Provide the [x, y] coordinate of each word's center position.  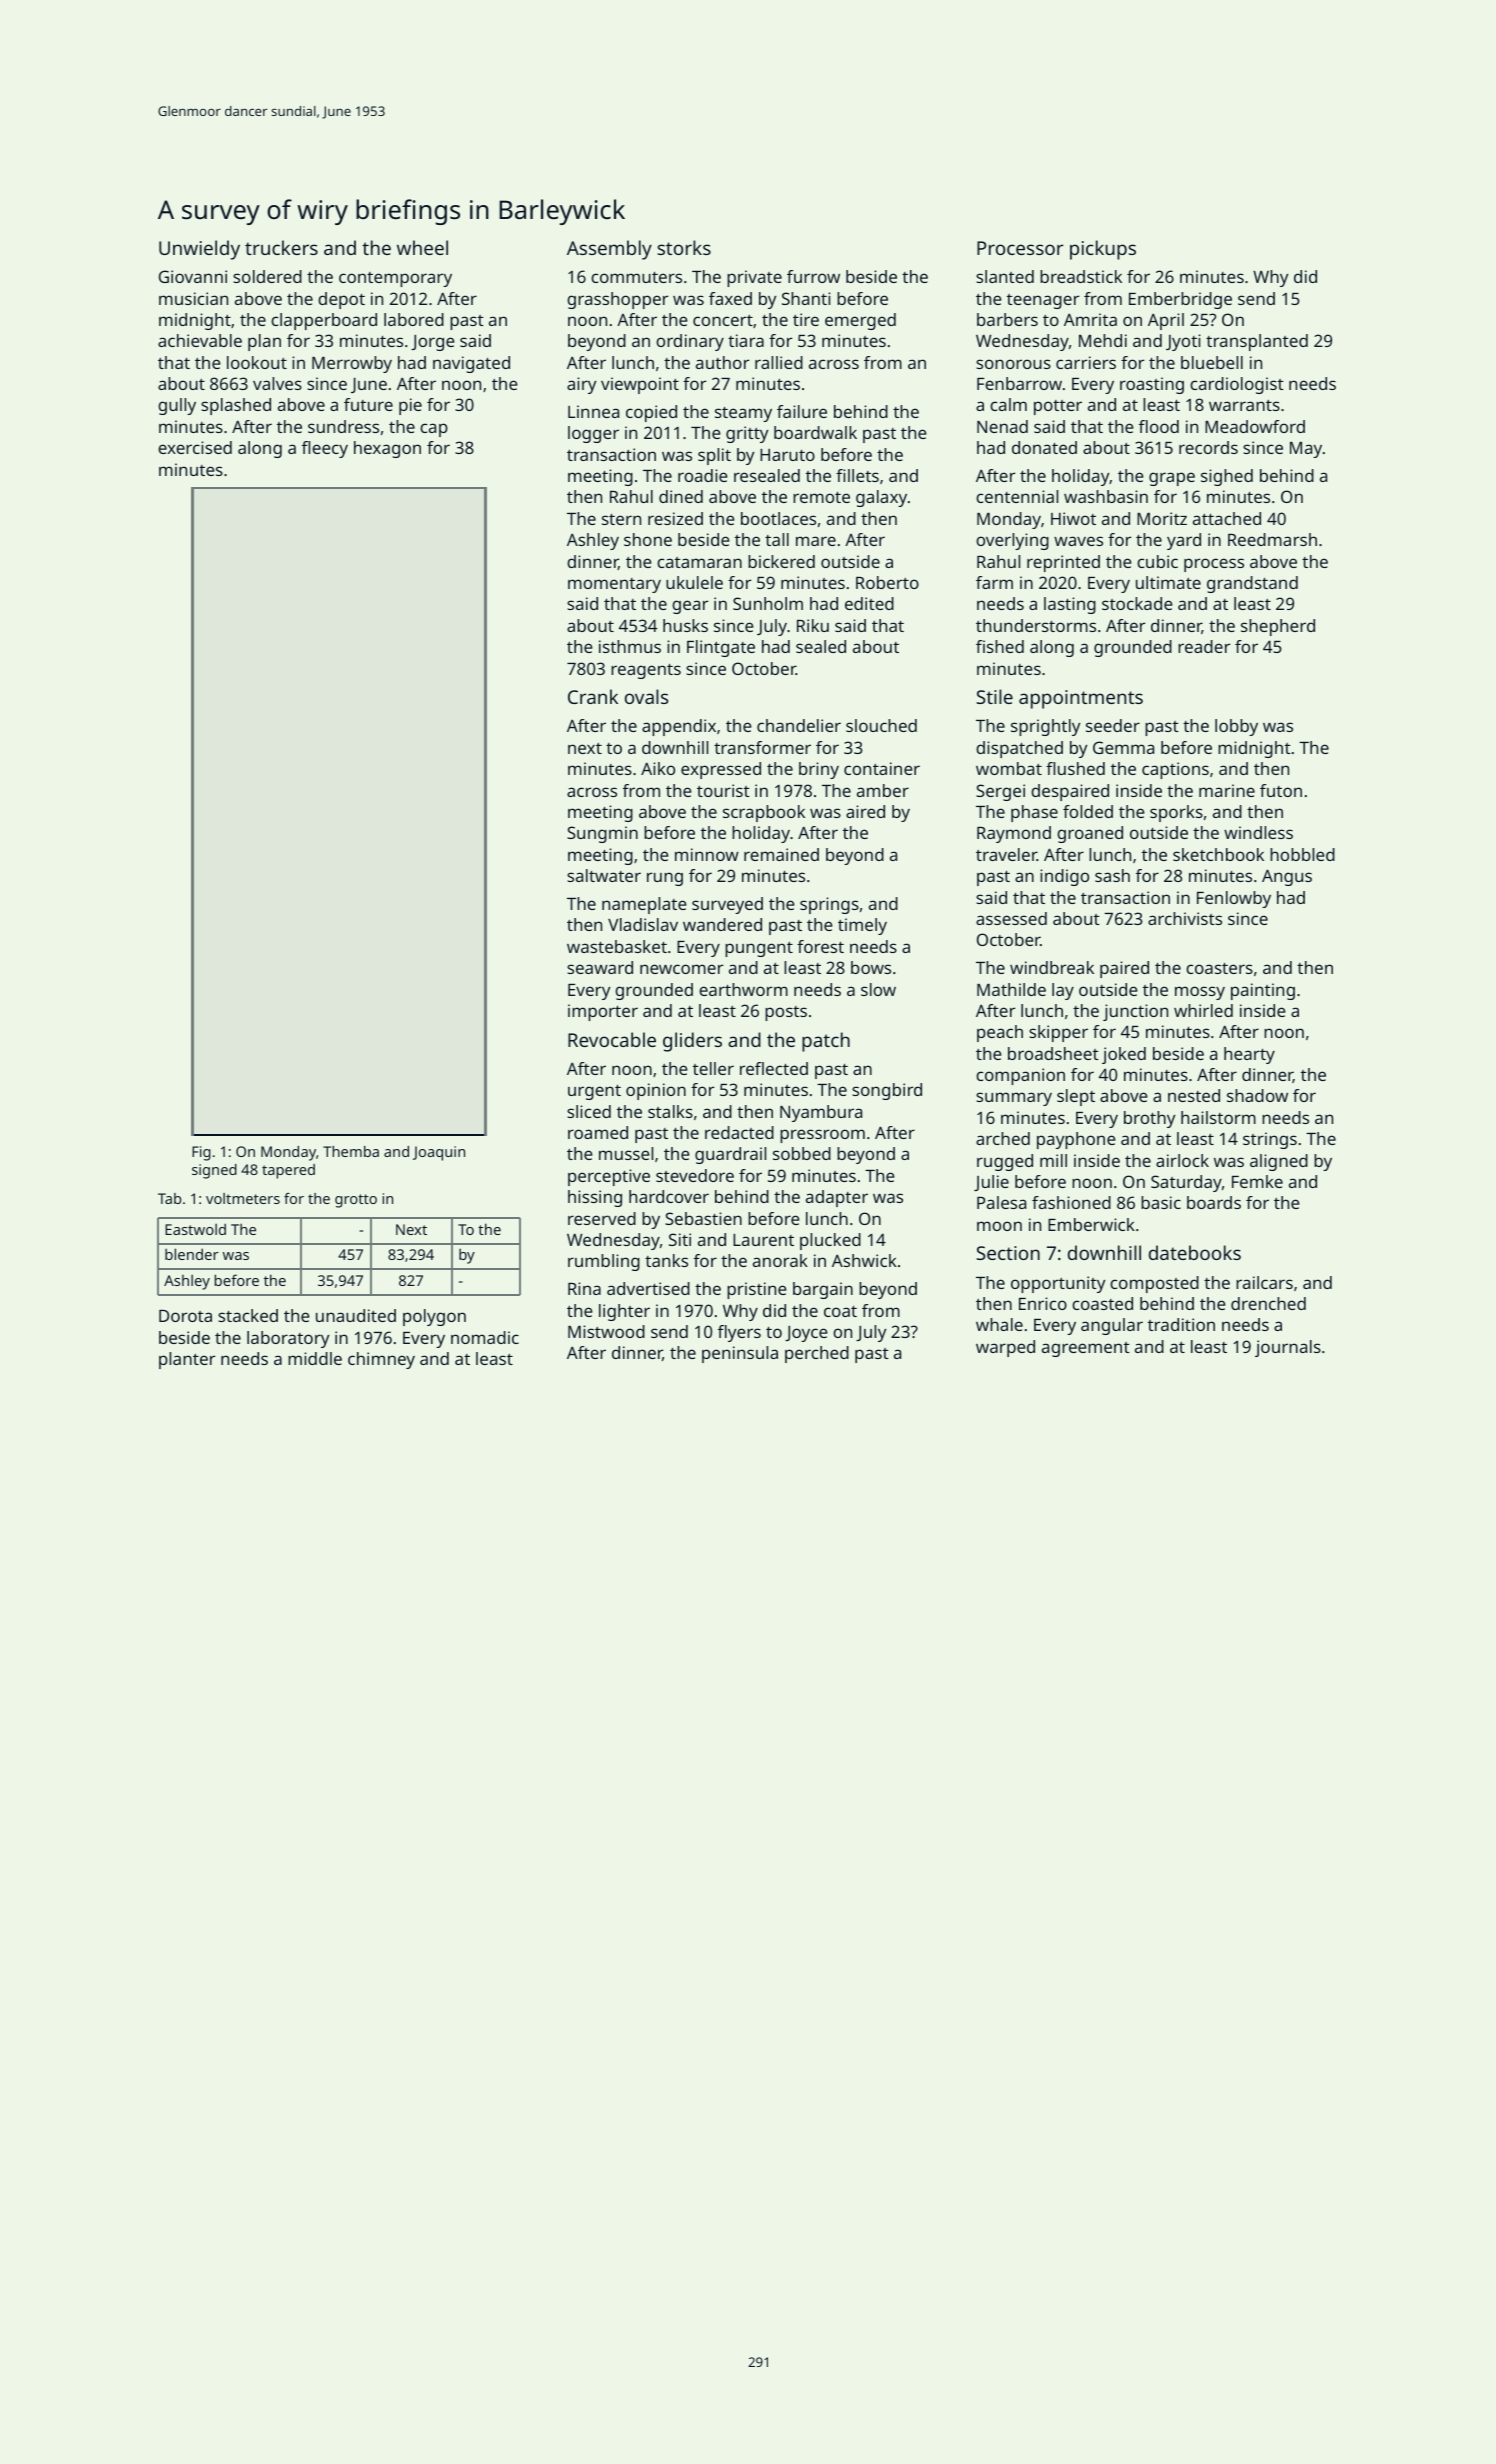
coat [840, 1311]
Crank [593, 696]
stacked [248, 1315]
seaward [600, 967]
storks [684, 247]
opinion [656, 1091]
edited [869, 603]
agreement [1086, 1349]
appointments [1081, 699]
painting [1263, 991]
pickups [1103, 250]
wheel [422, 247]
